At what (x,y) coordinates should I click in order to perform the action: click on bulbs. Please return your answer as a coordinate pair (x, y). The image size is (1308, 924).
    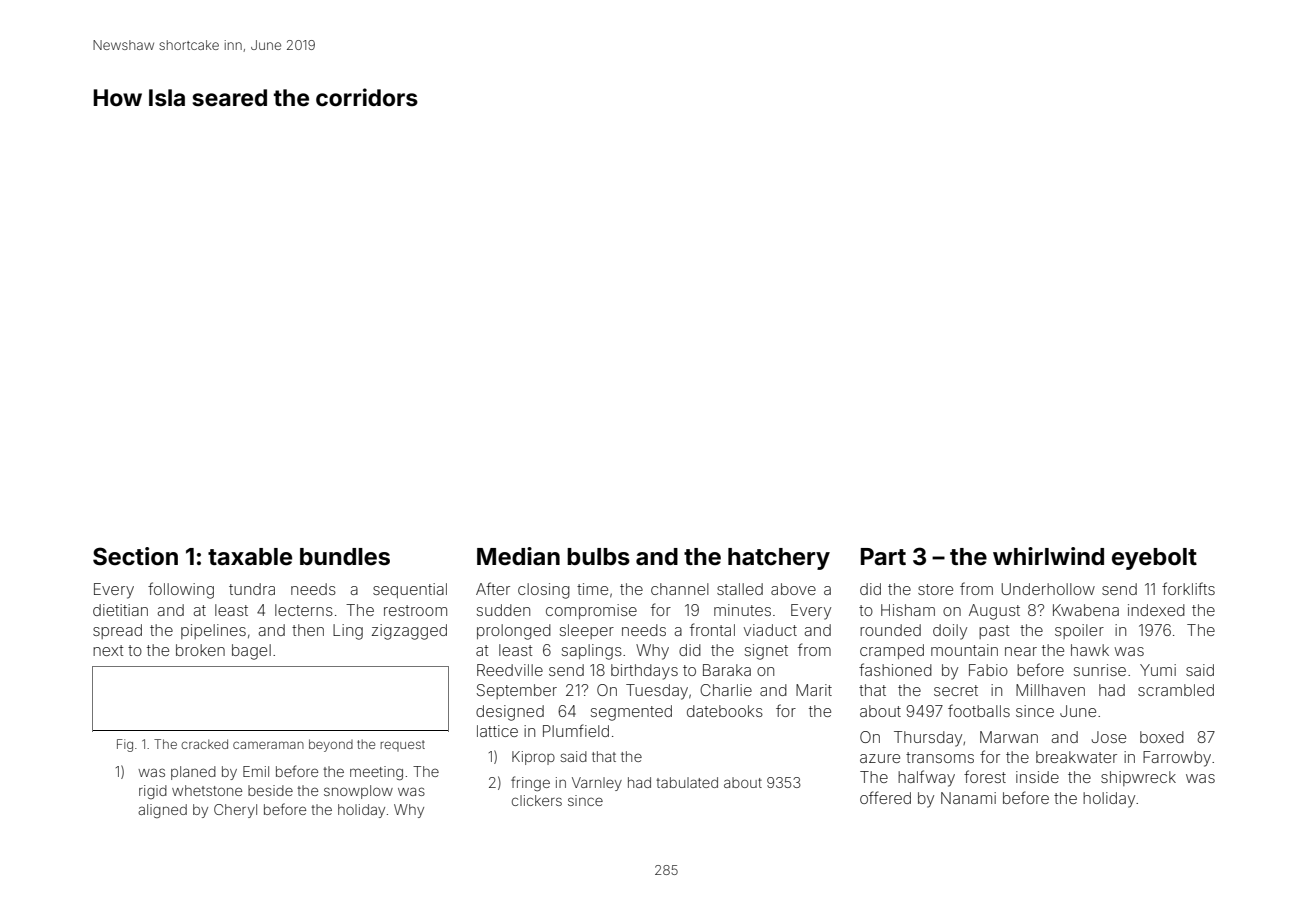
    Looking at the image, I should click on (598, 557).
